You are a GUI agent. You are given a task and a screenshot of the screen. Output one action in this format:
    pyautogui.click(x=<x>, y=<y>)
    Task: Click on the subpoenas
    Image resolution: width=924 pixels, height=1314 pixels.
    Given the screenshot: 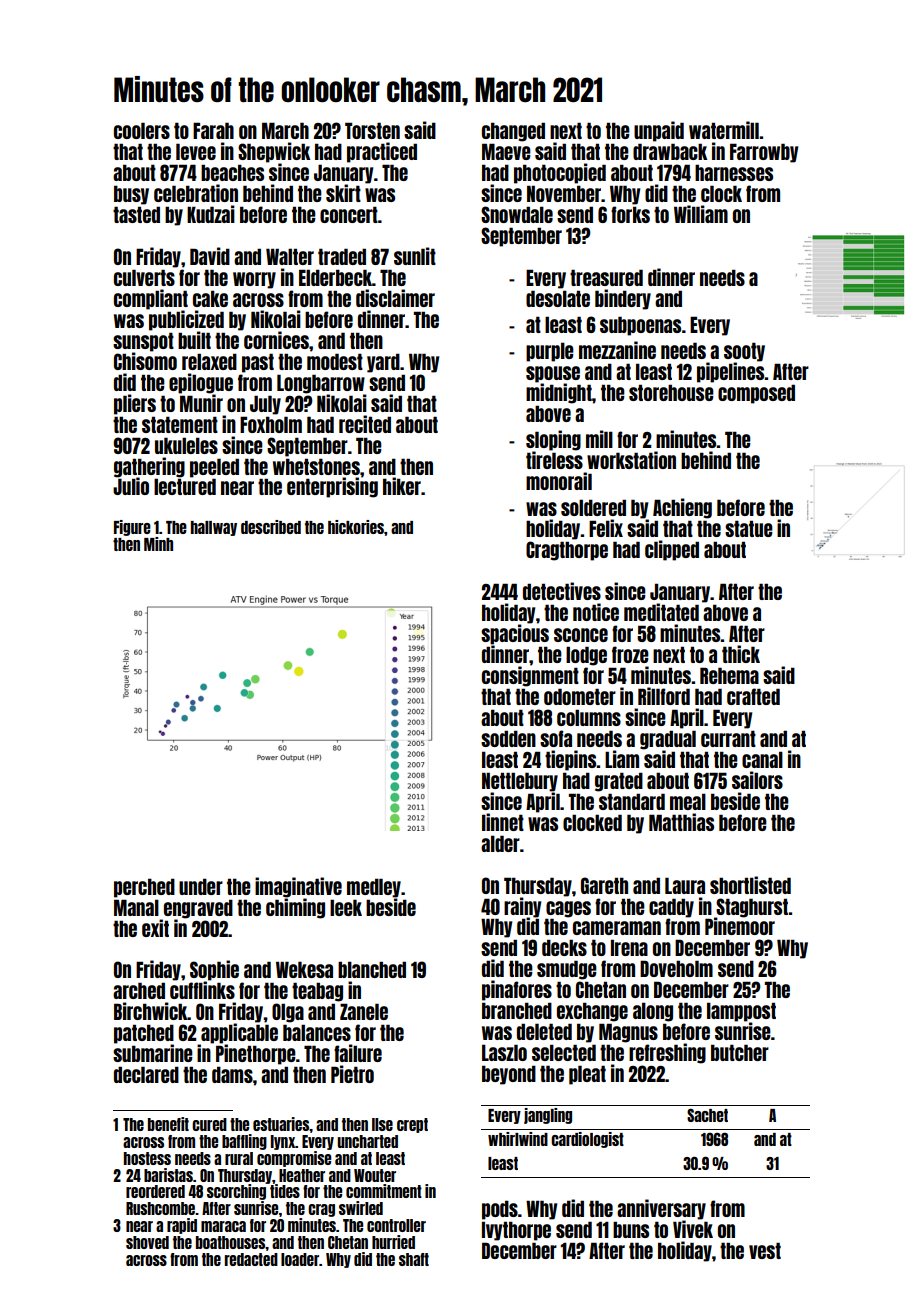 What is the action you would take?
    pyautogui.click(x=640, y=326)
